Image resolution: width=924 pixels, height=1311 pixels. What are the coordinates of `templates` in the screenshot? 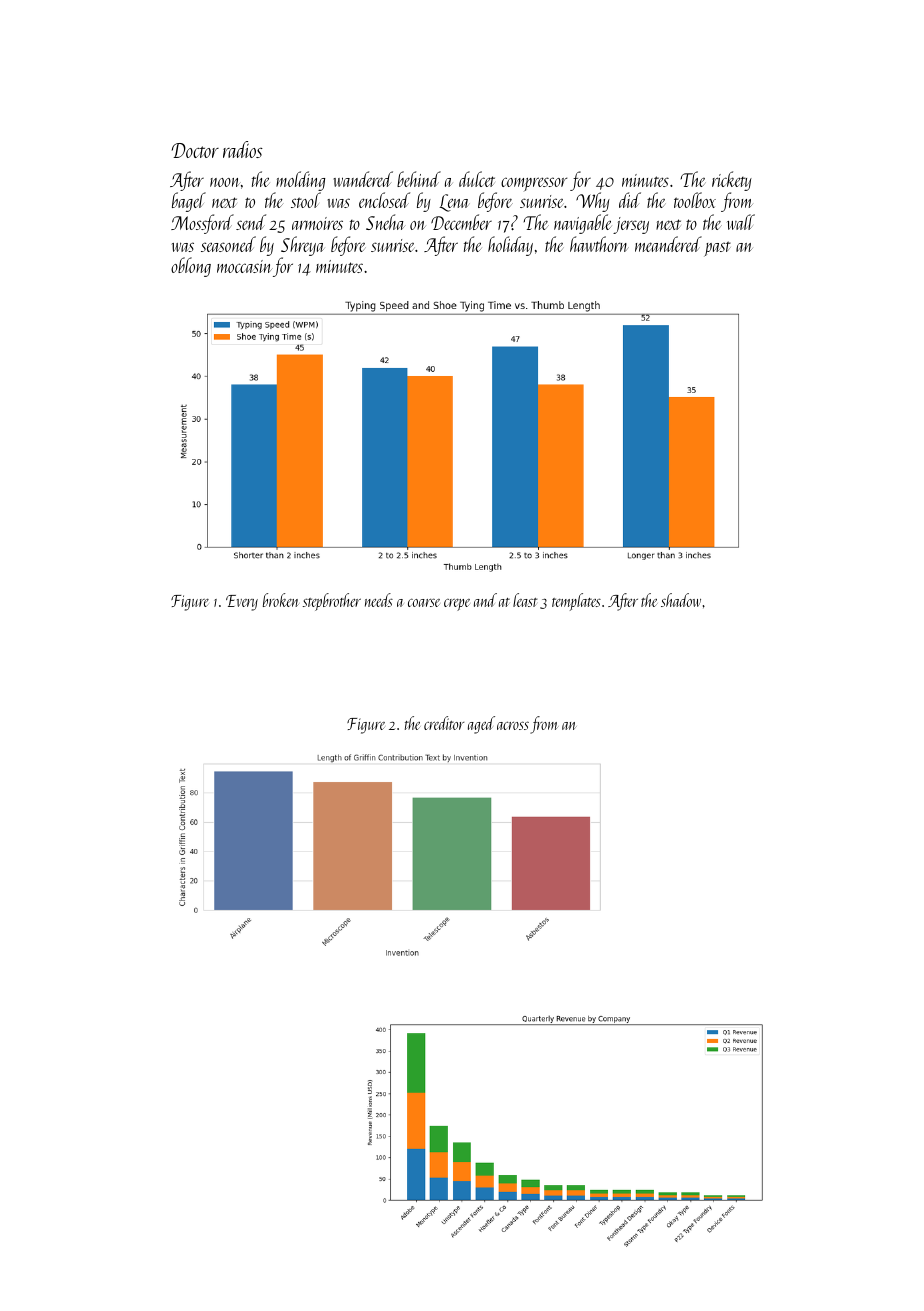 It's located at (576, 602).
